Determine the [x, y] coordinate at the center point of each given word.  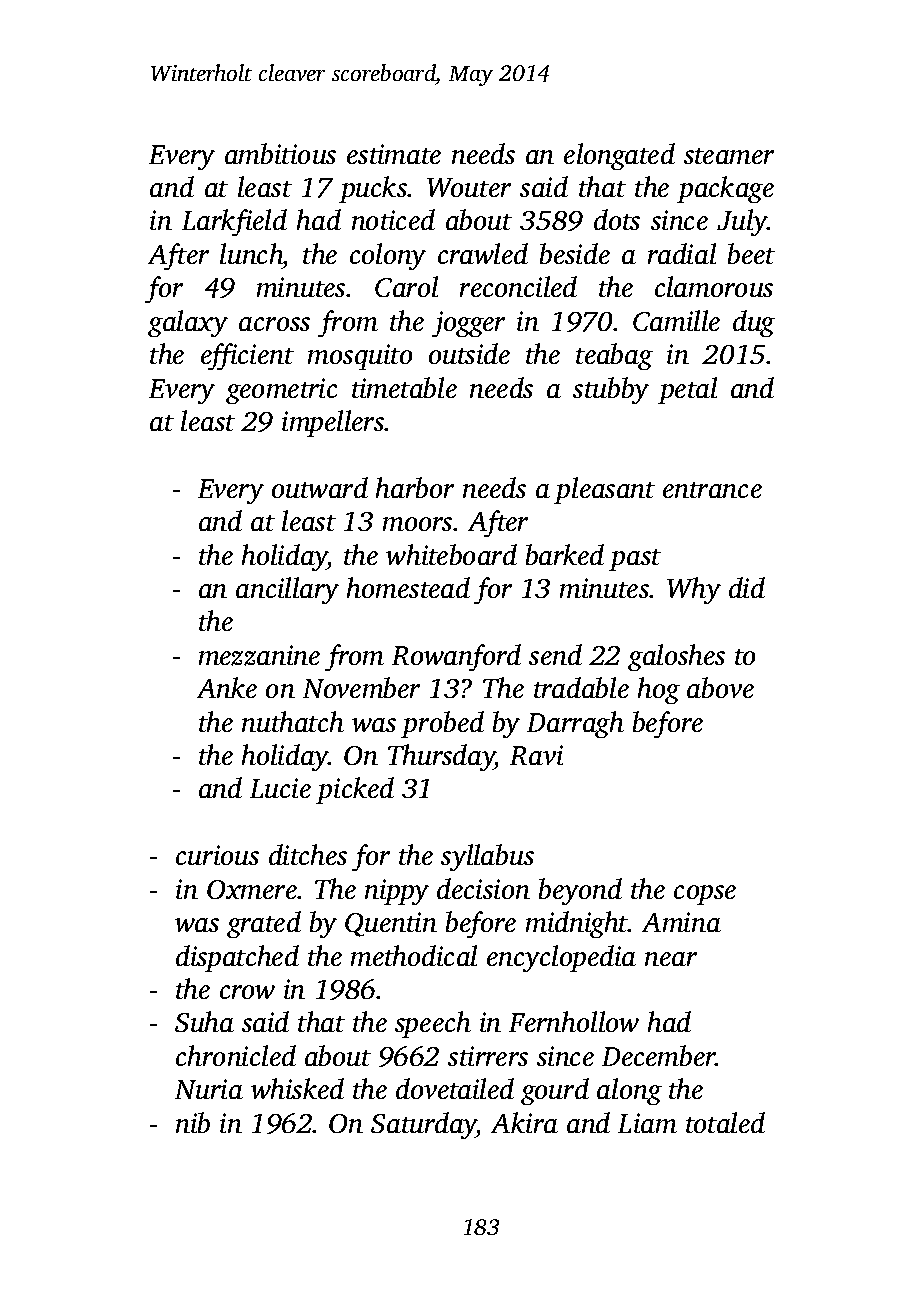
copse [705, 895]
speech [433, 1024]
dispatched [237, 958]
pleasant [604, 490]
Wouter [469, 187]
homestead [408, 587]
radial [682, 253]
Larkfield [234, 222]
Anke [227, 687]
